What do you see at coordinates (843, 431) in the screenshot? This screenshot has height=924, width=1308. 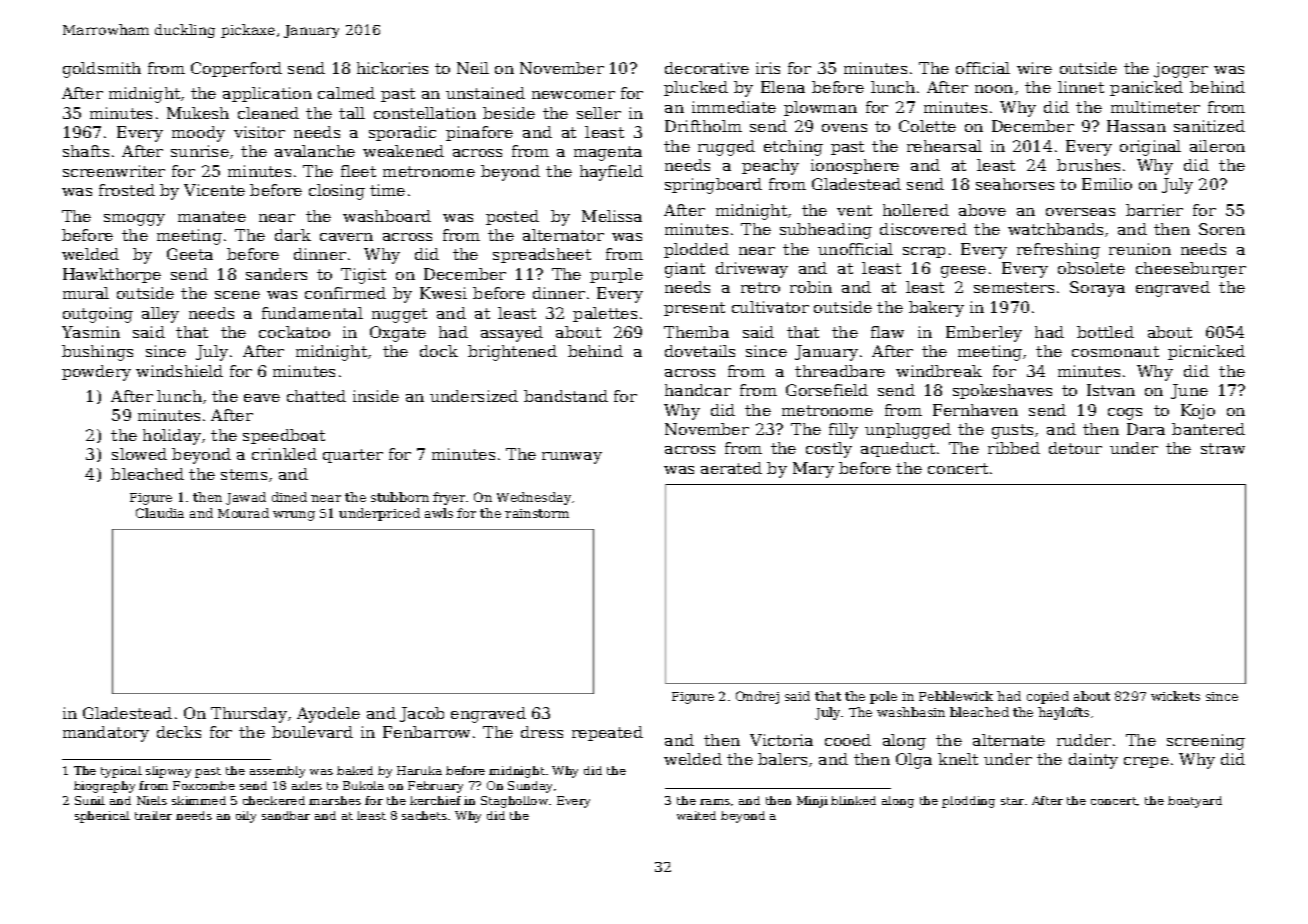 I see `filly` at bounding box center [843, 431].
